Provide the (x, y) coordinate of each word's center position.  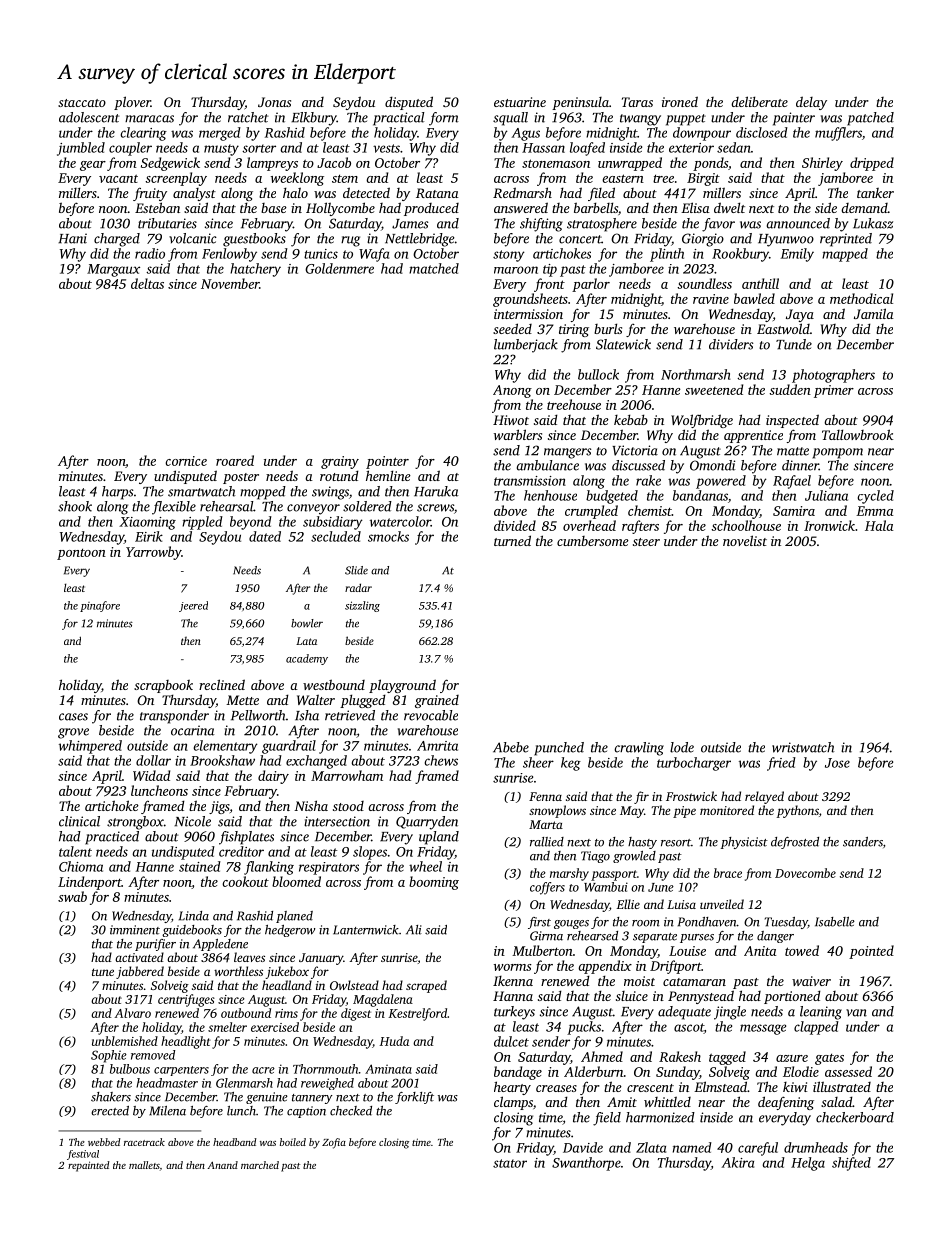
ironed (680, 101)
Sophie (109, 1056)
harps (117, 493)
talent (75, 851)
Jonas (274, 102)
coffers (547, 888)
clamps (513, 1103)
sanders (863, 842)
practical (398, 119)
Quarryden (427, 823)
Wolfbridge (702, 421)
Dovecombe (805, 873)
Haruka (436, 491)
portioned (792, 997)
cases (73, 717)
